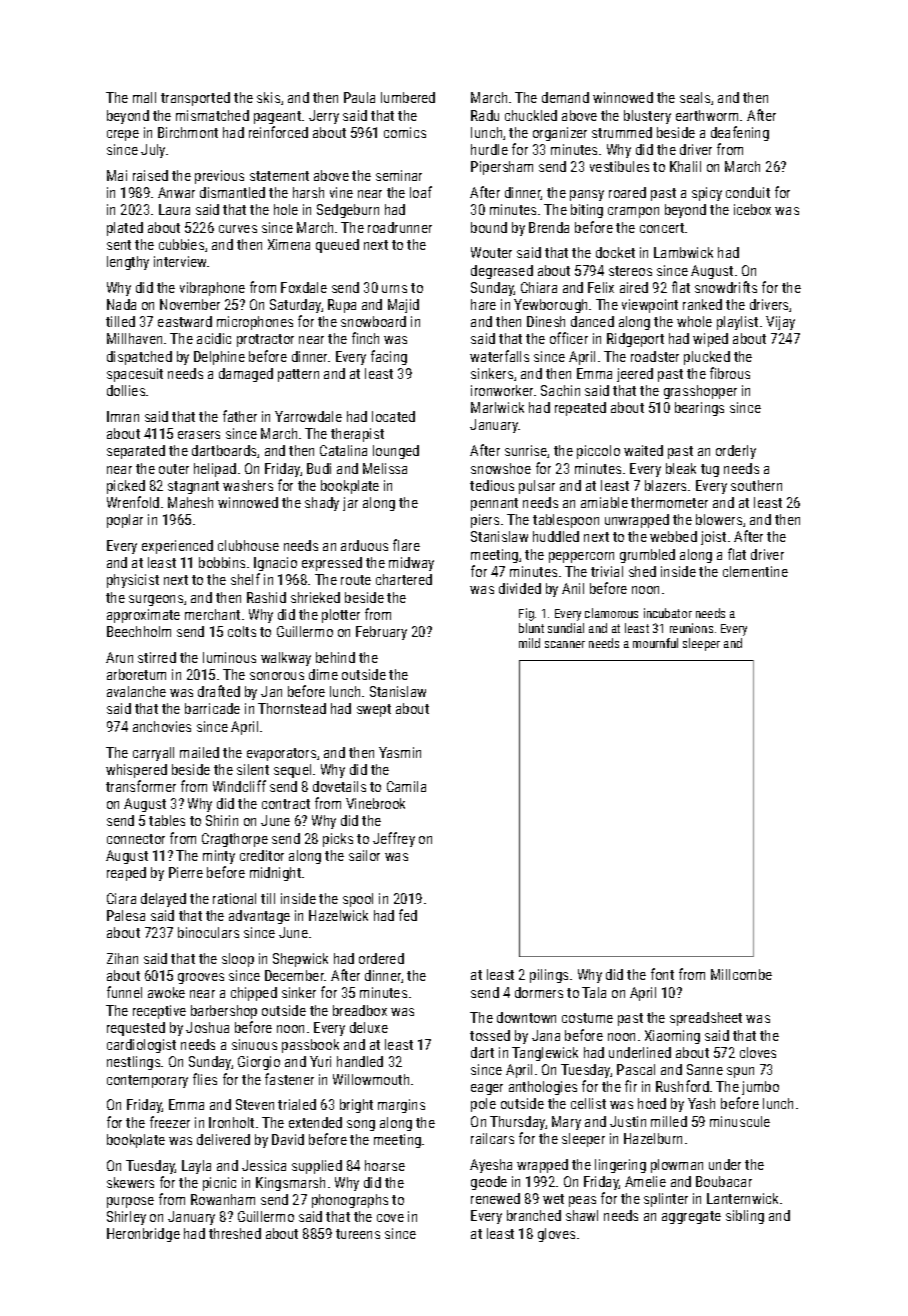 The height and width of the screenshot is (1316, 908). Describe the element at coordinates (400, 752) in the screenshot. I see `Yasmin` at that location.
